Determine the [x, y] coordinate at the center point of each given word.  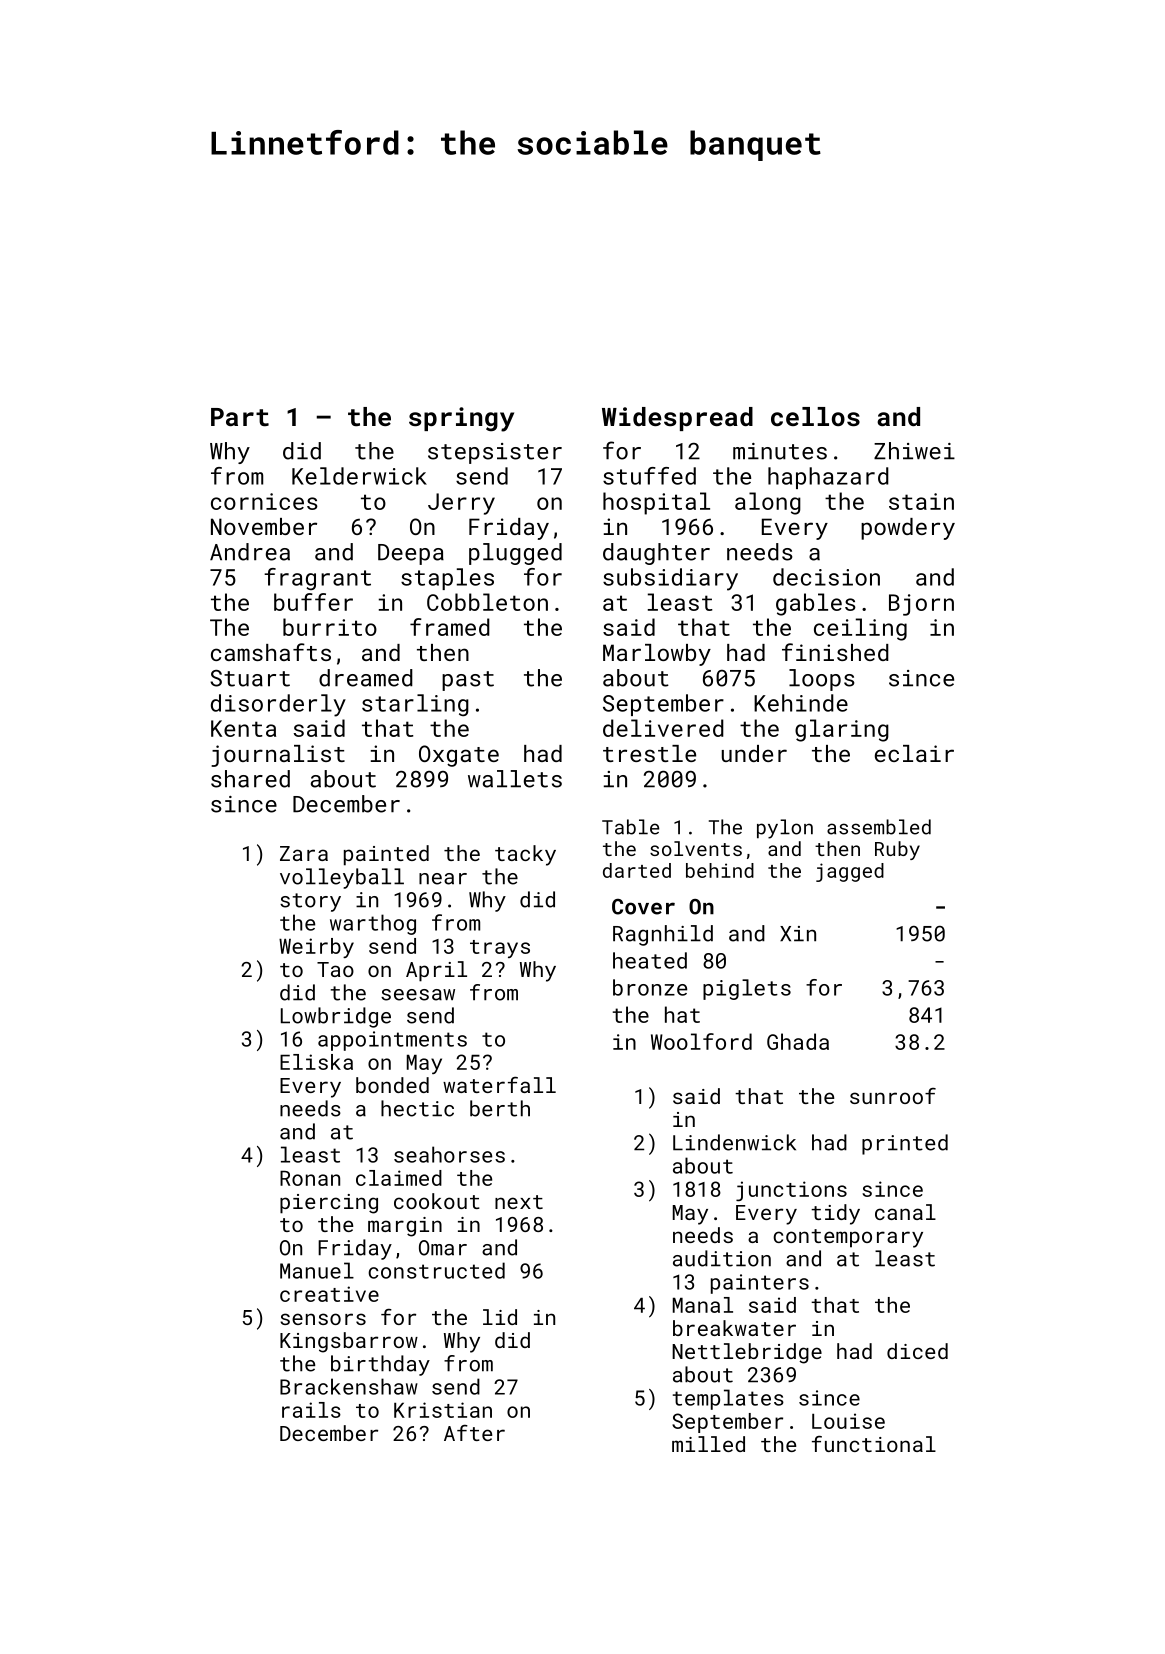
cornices [264, 501]
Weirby [316, 948]
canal [905, 1212]
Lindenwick [734, 1142]
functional [874, 1444]
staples [447, 579]
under [754, 753]
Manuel [317, 1270]
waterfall [499, 1085]
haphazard [828, 478]
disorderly [278, 705]
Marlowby [657, 655]
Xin [798, 933]
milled [708, 1444]
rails [311, 1410]
